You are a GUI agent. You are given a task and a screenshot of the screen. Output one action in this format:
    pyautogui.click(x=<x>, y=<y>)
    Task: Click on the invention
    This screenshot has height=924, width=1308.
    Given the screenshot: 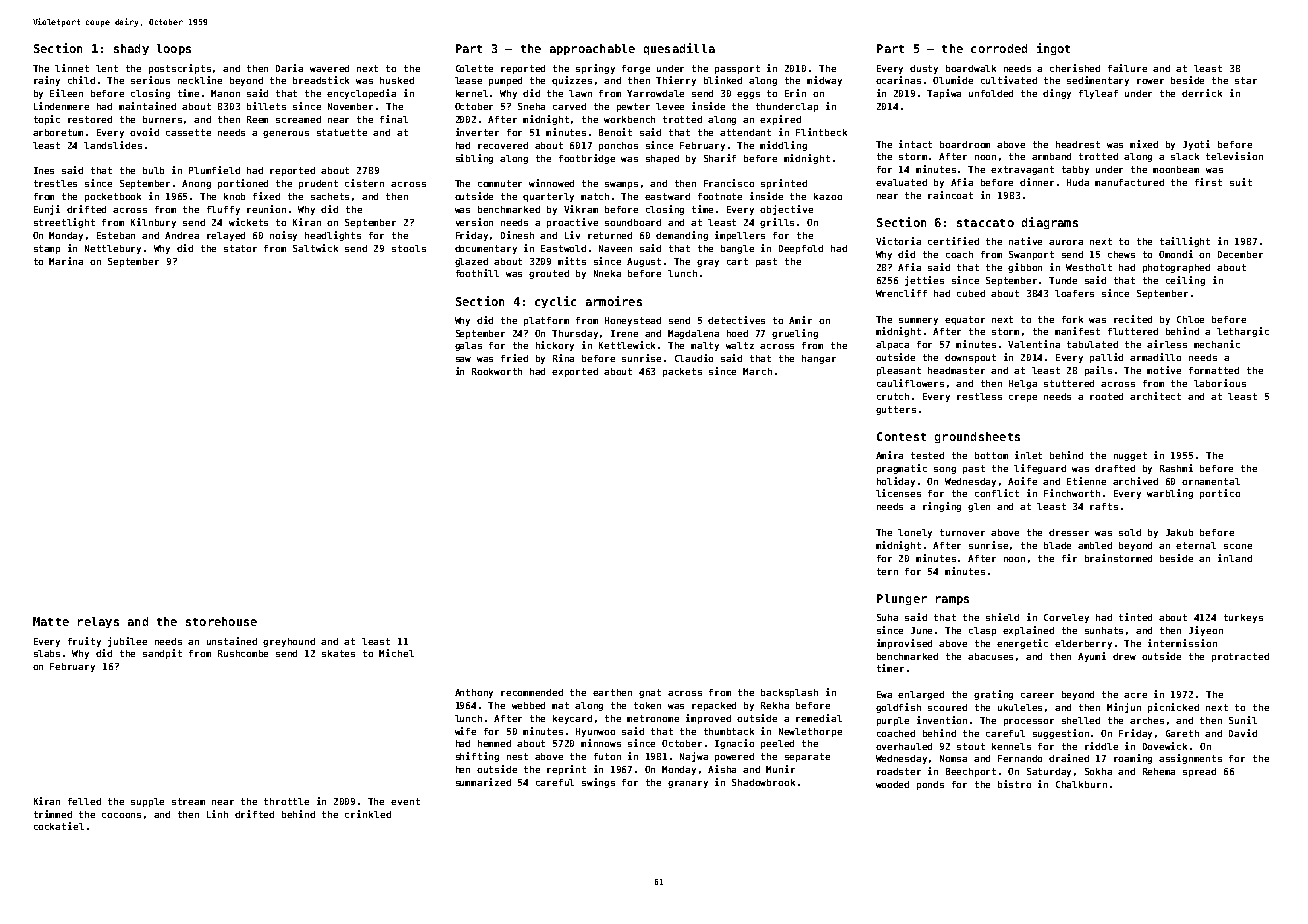 What is the action you would take?
    pyautogui.click(x=942, y=720)
